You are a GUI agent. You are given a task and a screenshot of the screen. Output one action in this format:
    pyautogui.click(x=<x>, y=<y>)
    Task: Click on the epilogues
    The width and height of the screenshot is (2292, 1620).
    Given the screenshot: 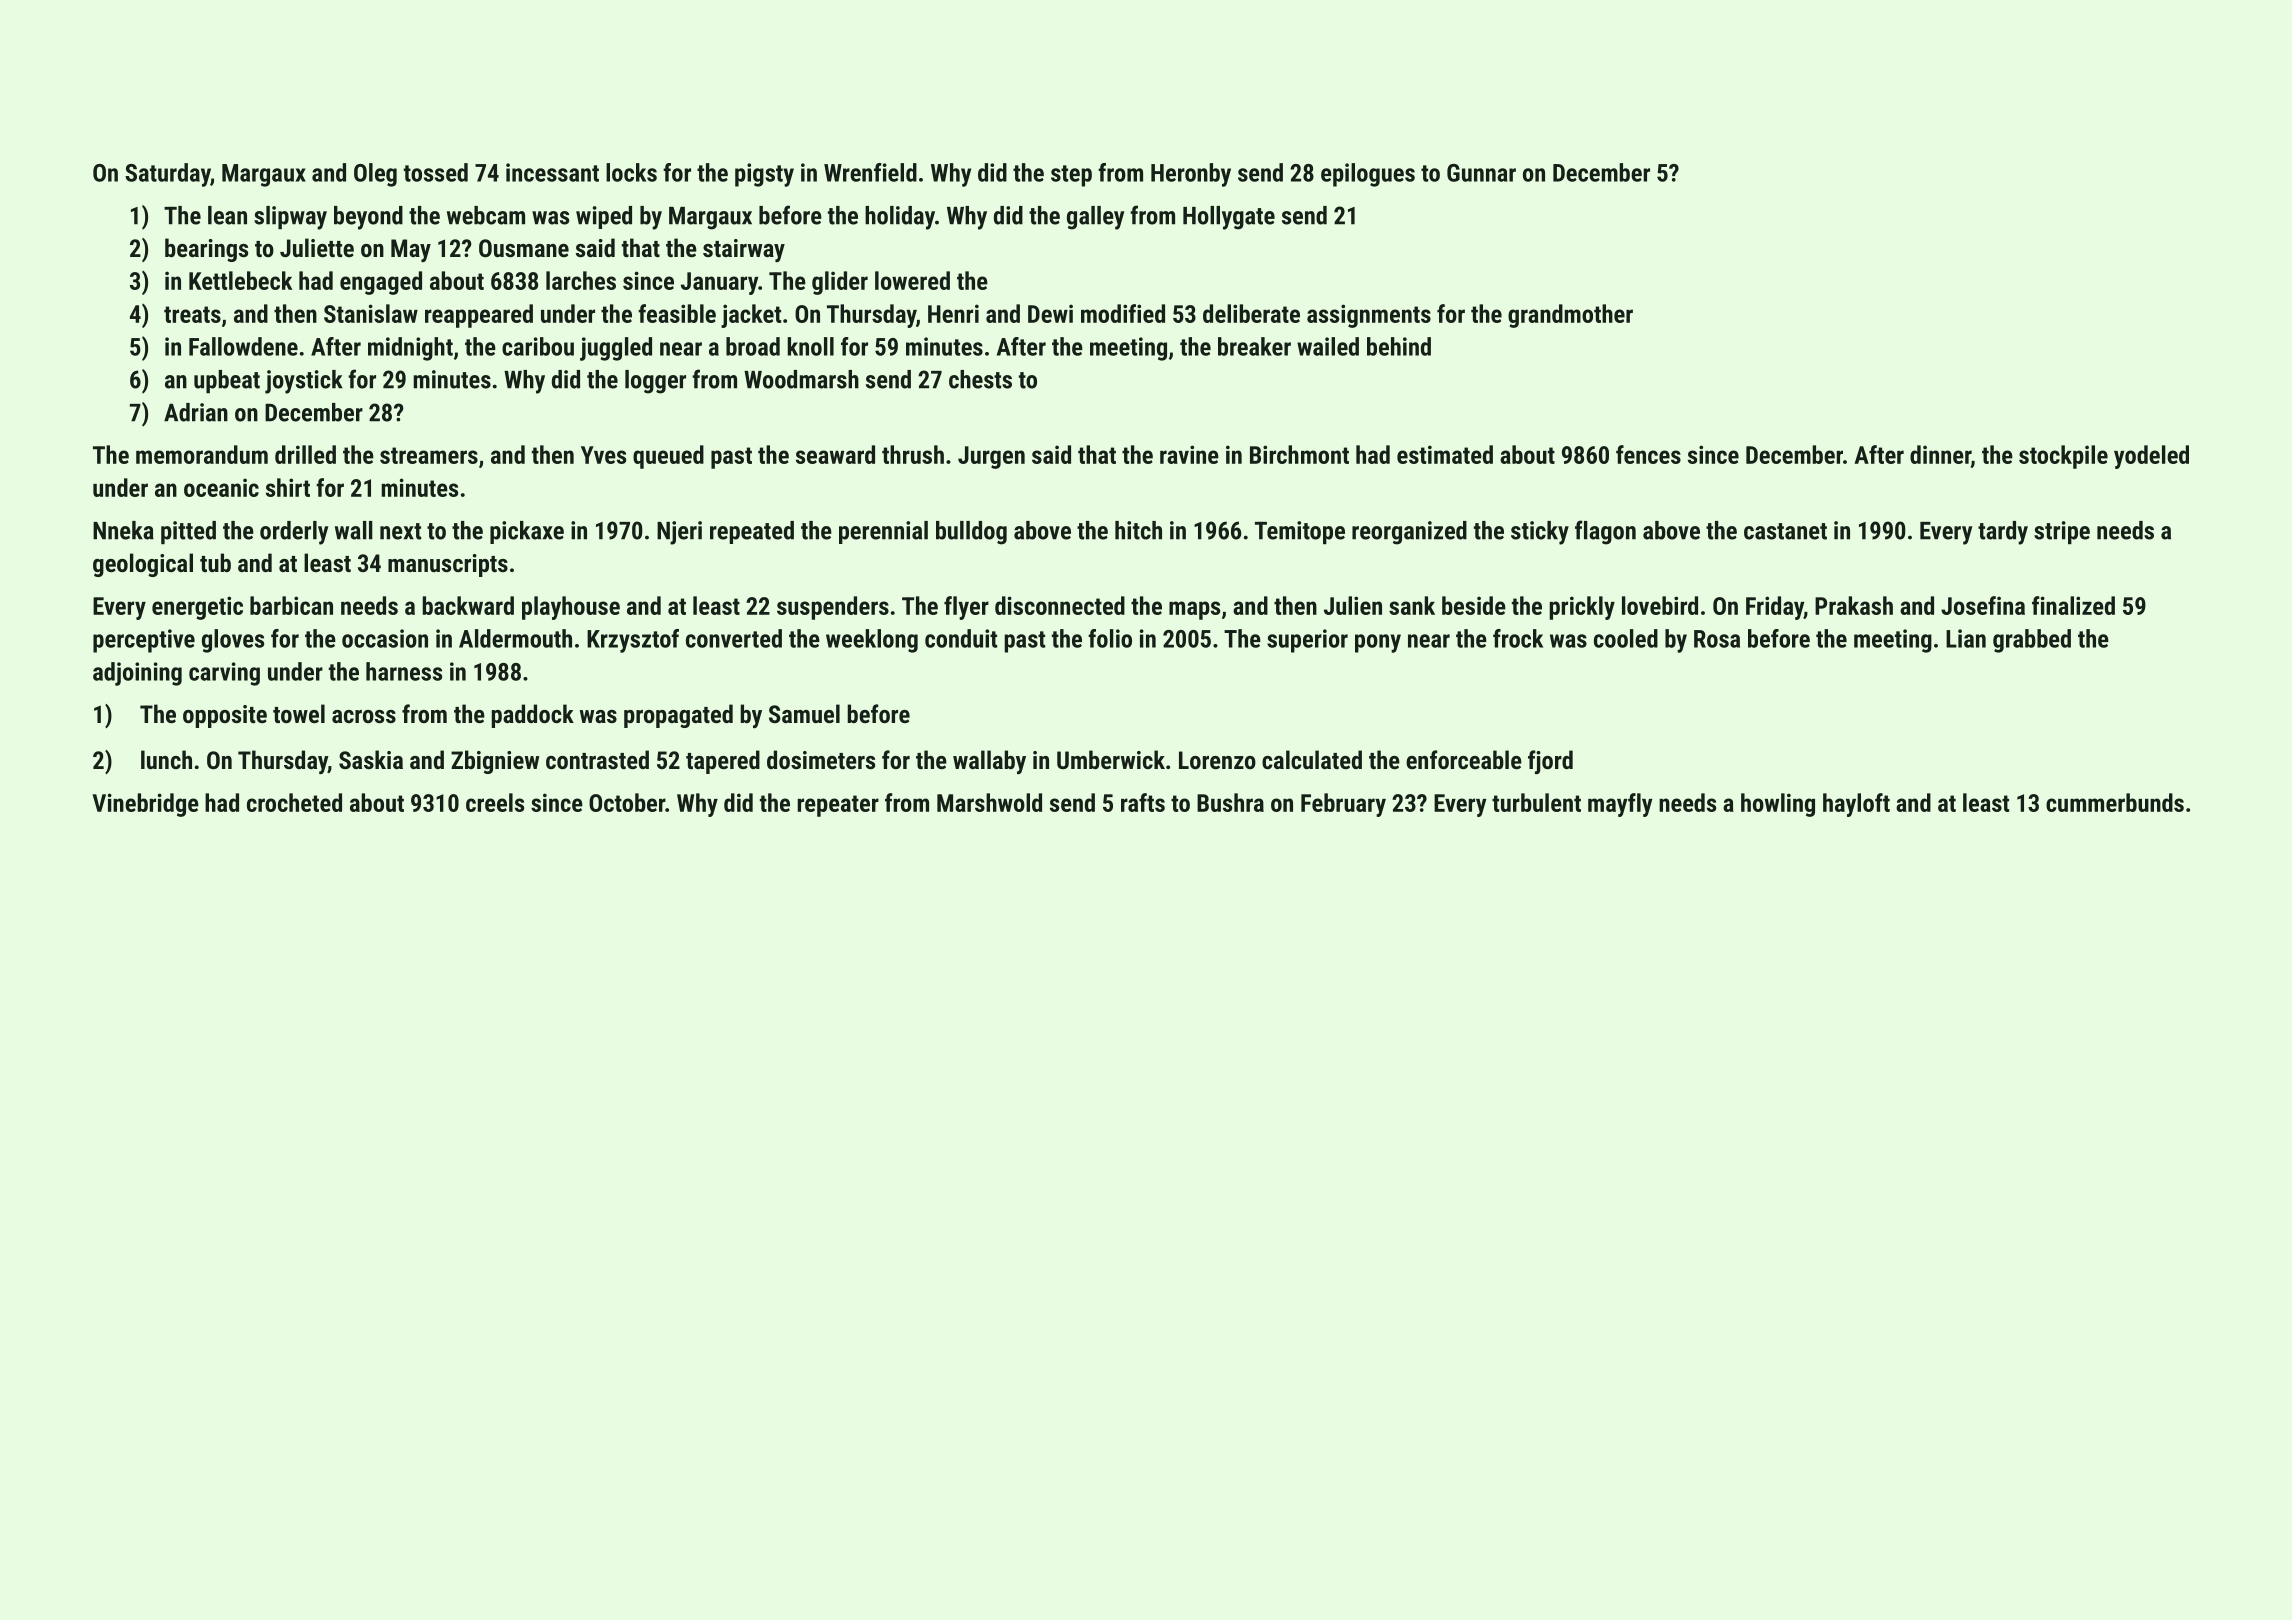 What is the action you would take?
    pyautogui.click(x=1368, y=175)
